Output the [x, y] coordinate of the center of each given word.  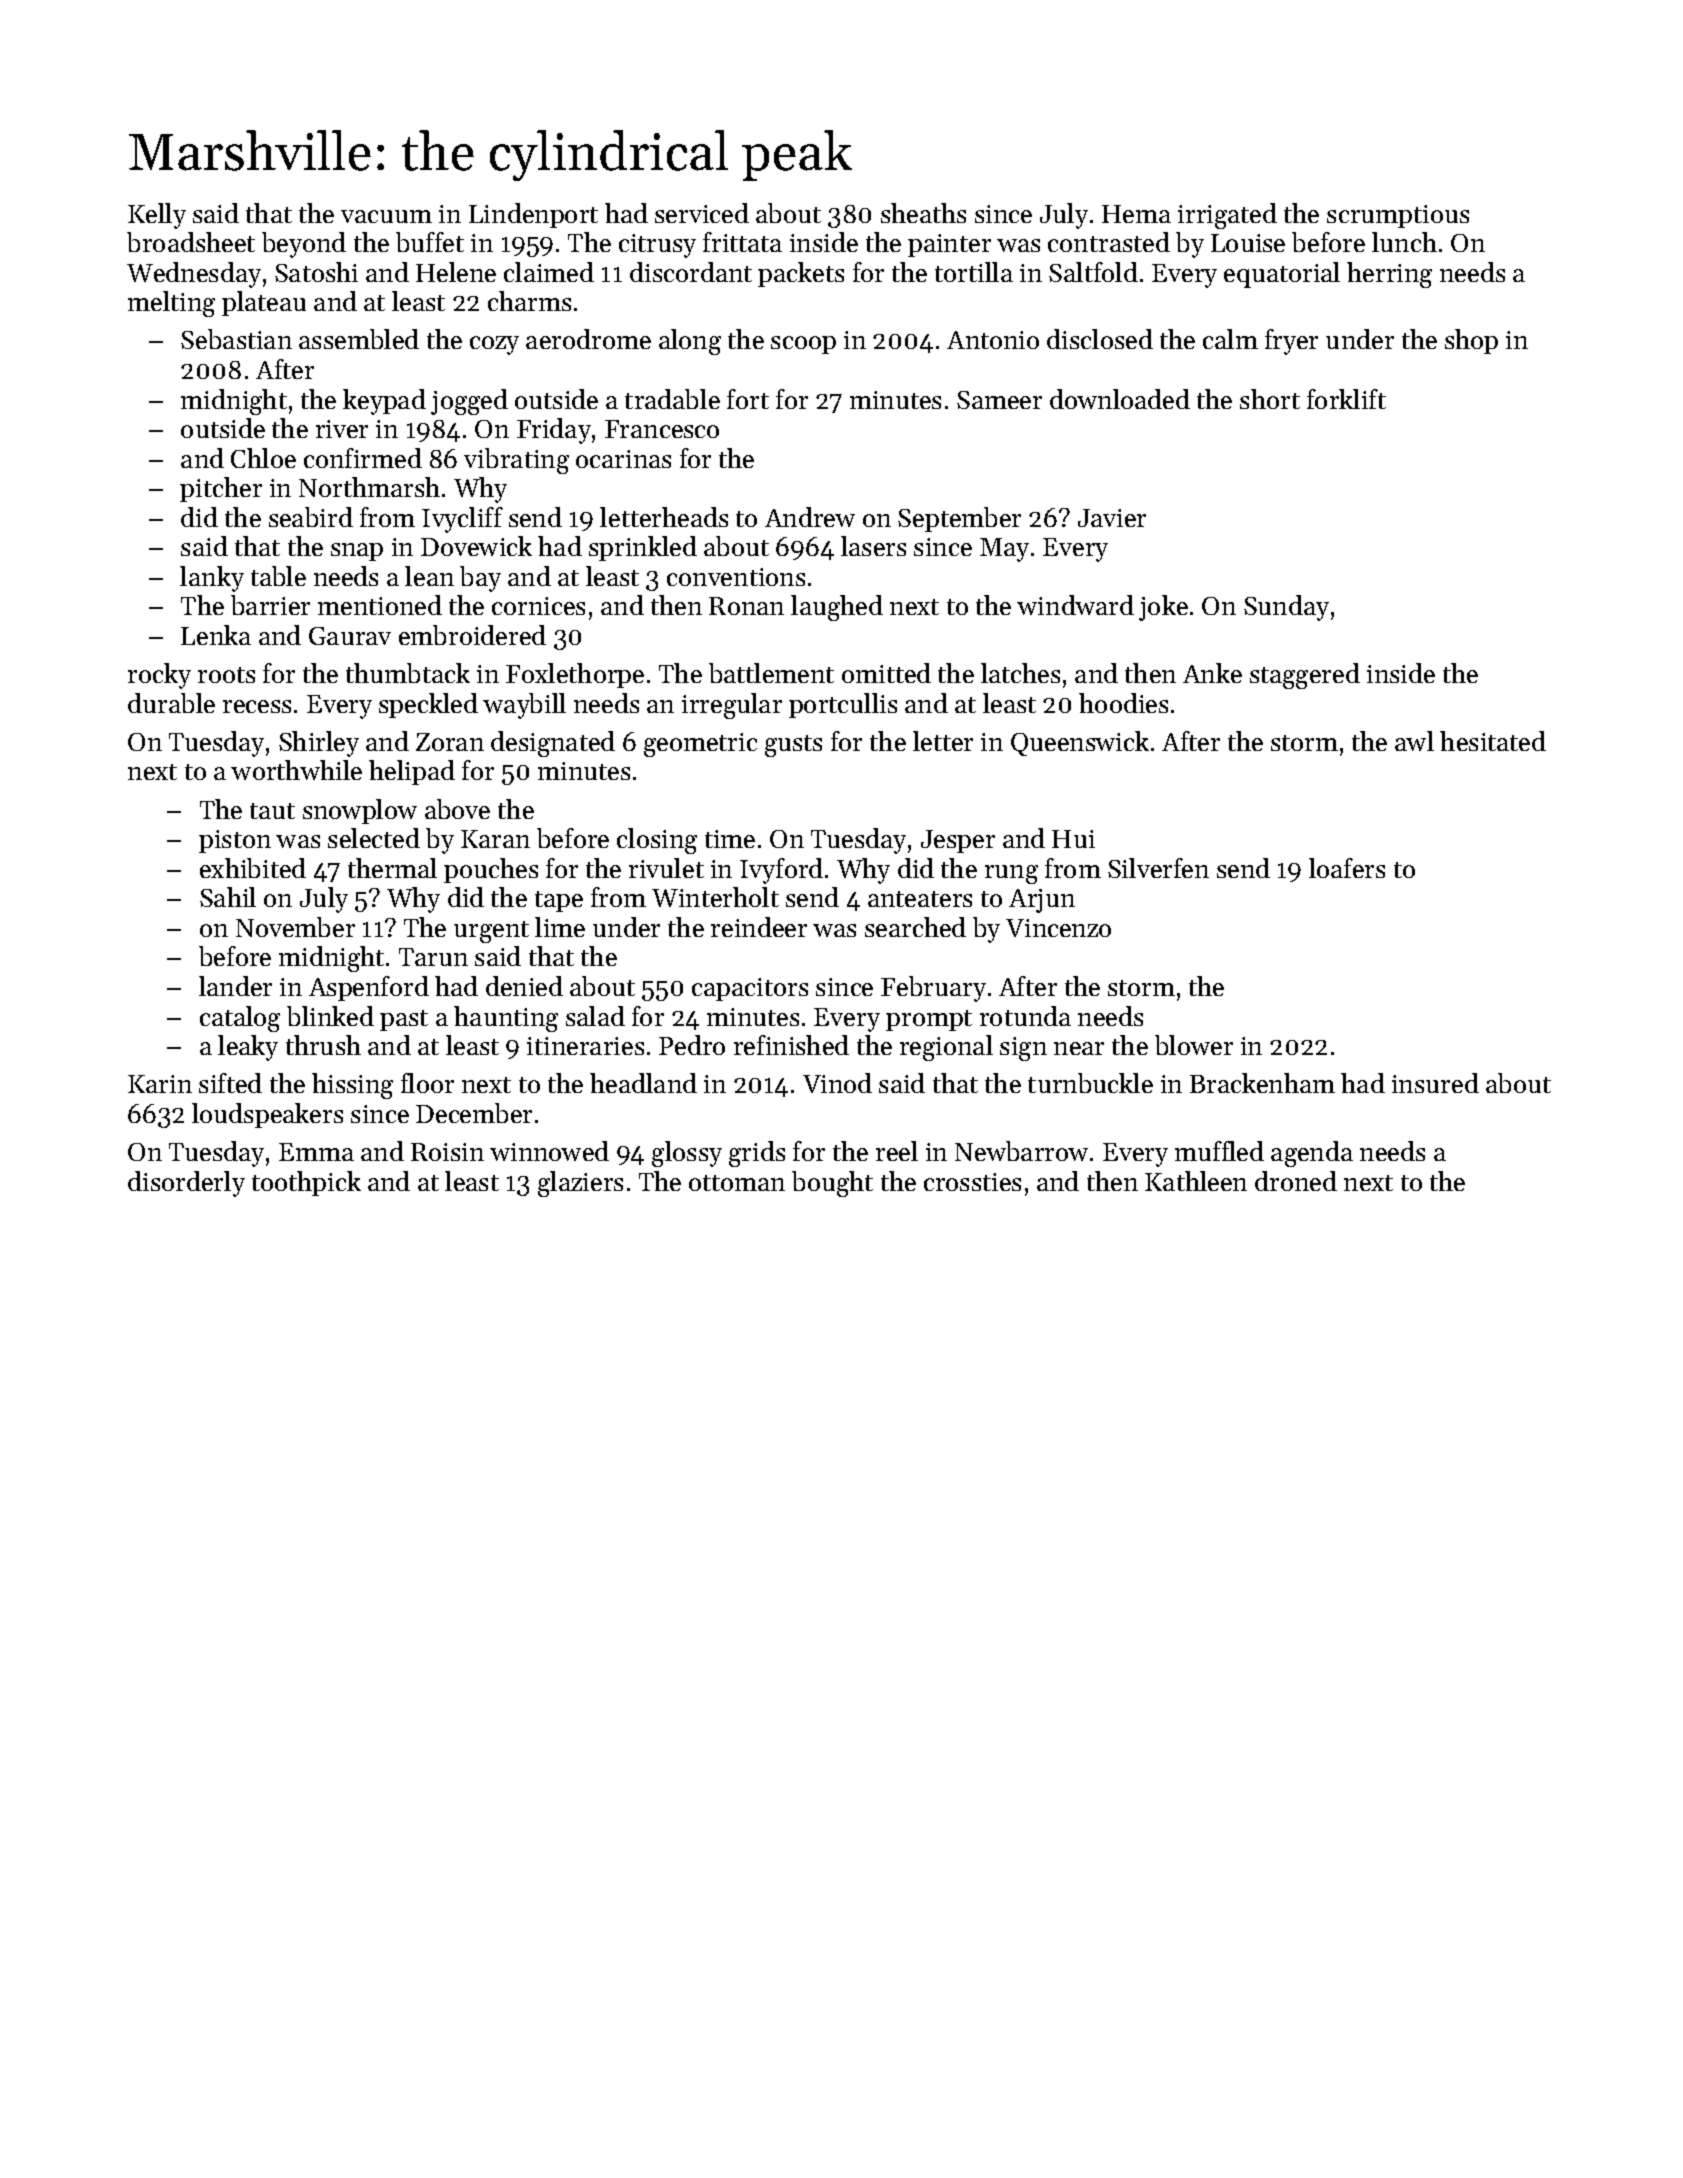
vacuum [386, 216]
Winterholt [715, 897]
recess [257, 706]
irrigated [1227, 216]
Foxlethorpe [575, 675]
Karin [160, 1084]
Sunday [1286, 608]
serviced [702, 213]
